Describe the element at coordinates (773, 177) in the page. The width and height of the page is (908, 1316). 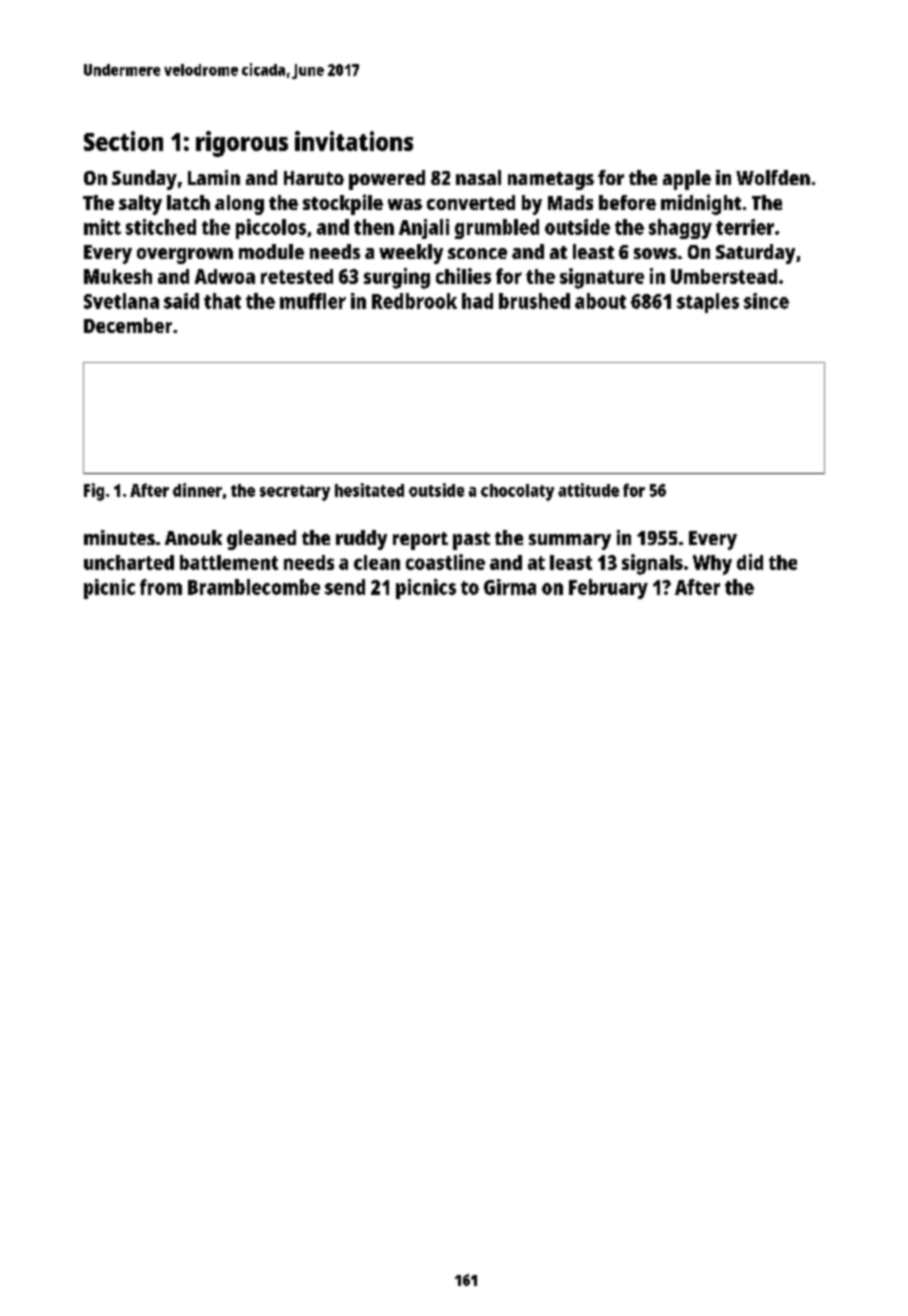
I see `Wolfden` at that location.
